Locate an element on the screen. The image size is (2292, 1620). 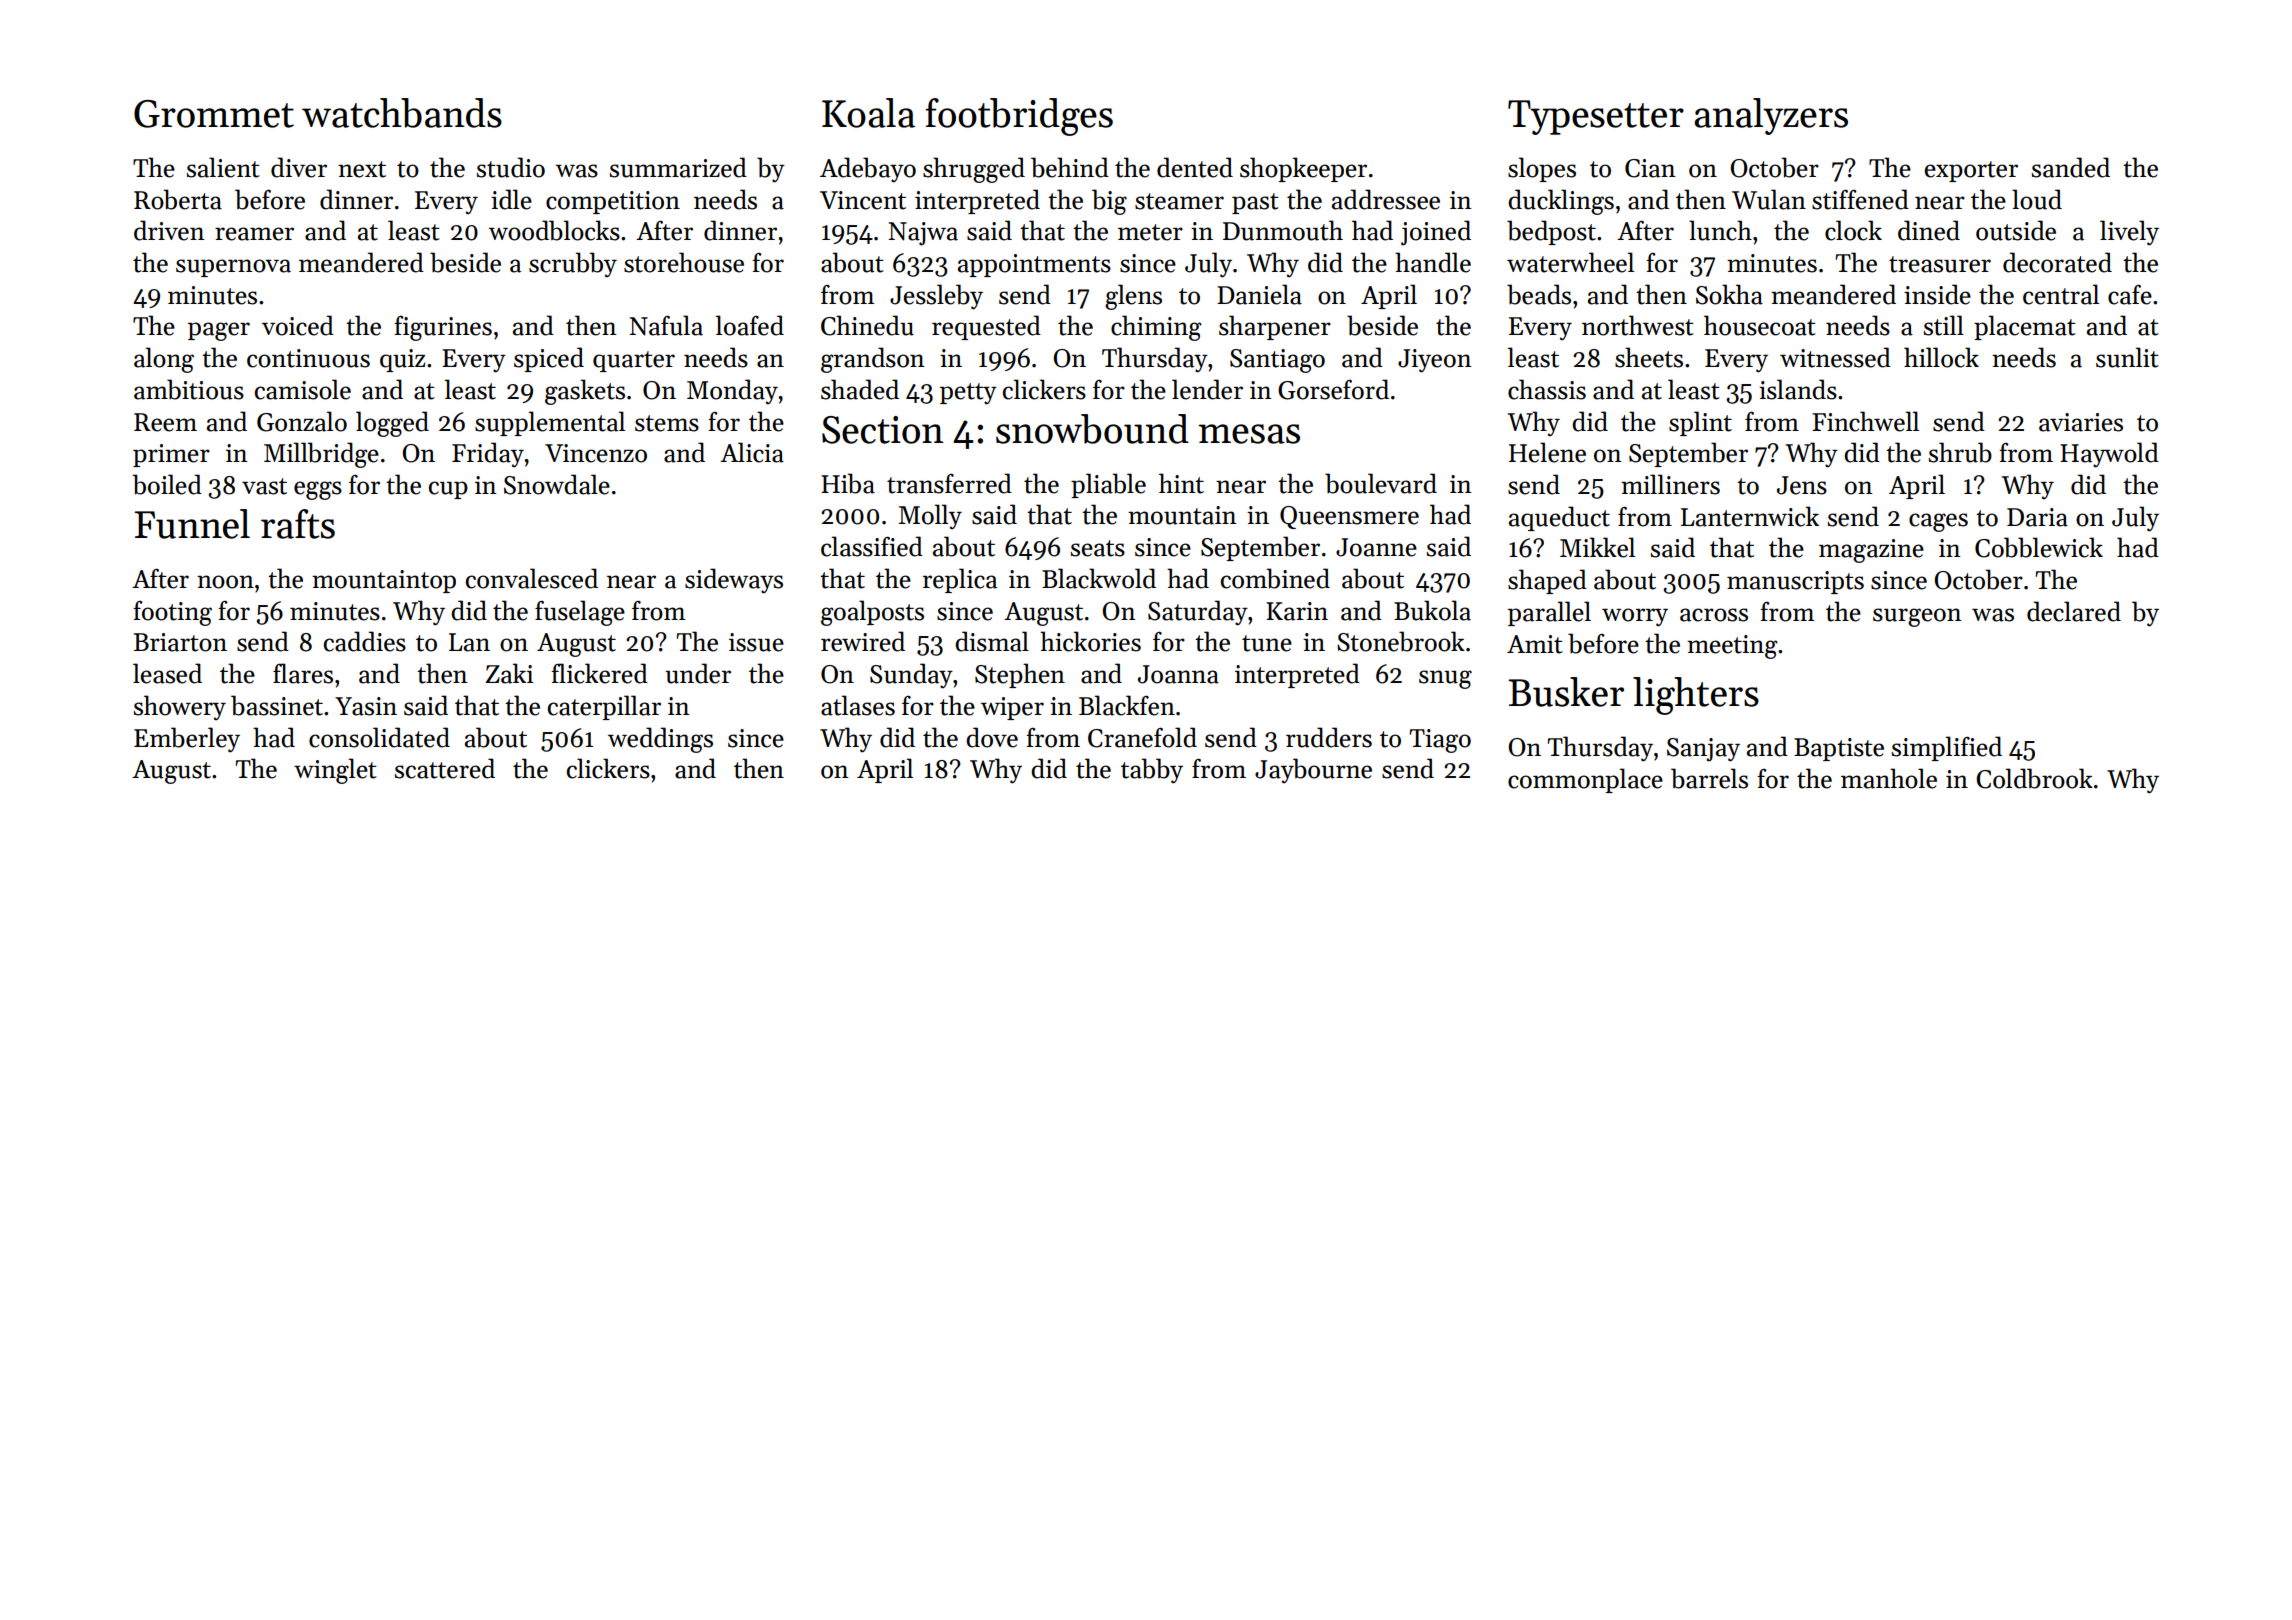
shrugged is located at coordinates (974, 170).
